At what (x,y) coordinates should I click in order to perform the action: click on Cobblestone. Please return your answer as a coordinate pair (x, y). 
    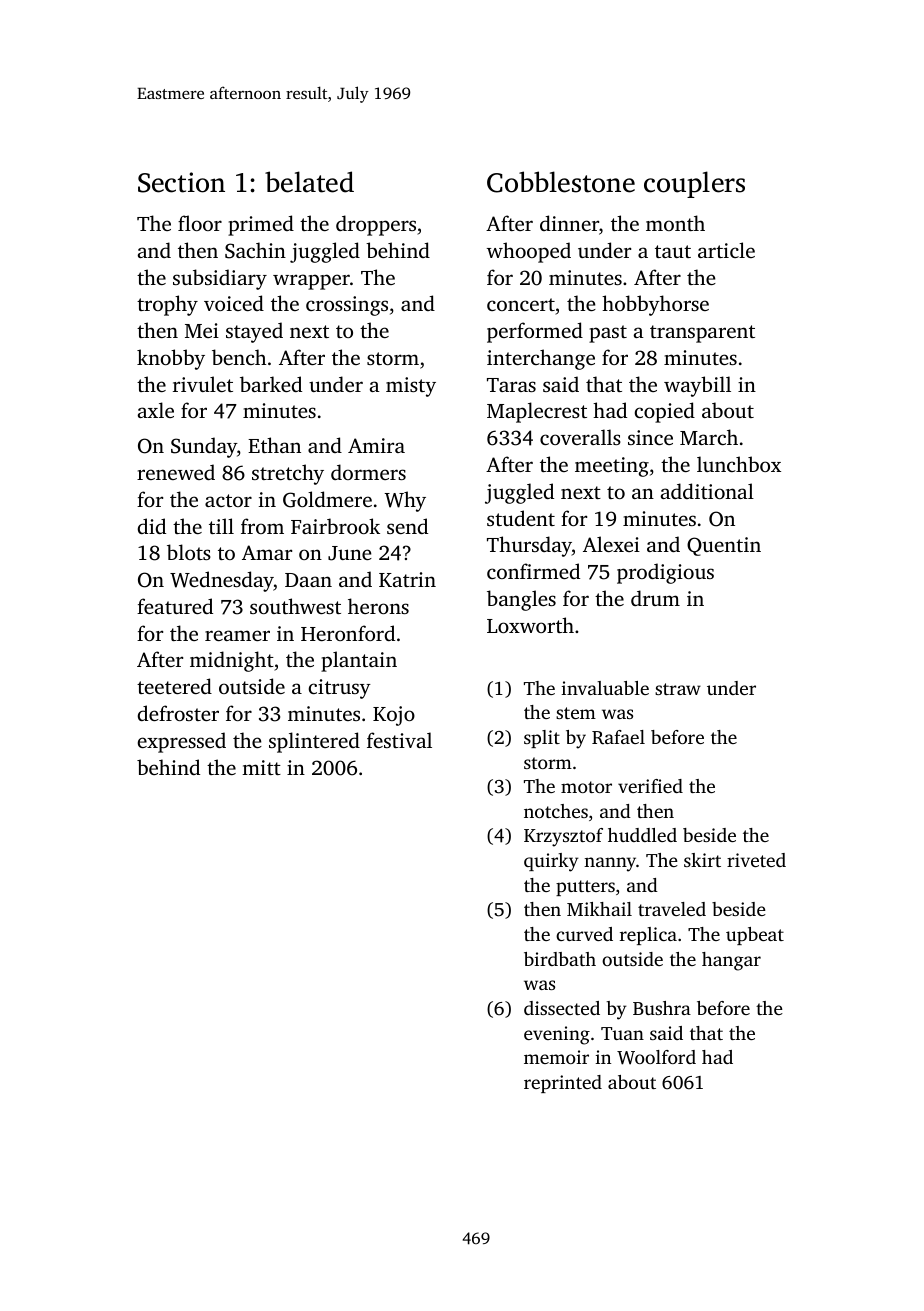
    Looking at the image, I should click on (561, 182).
